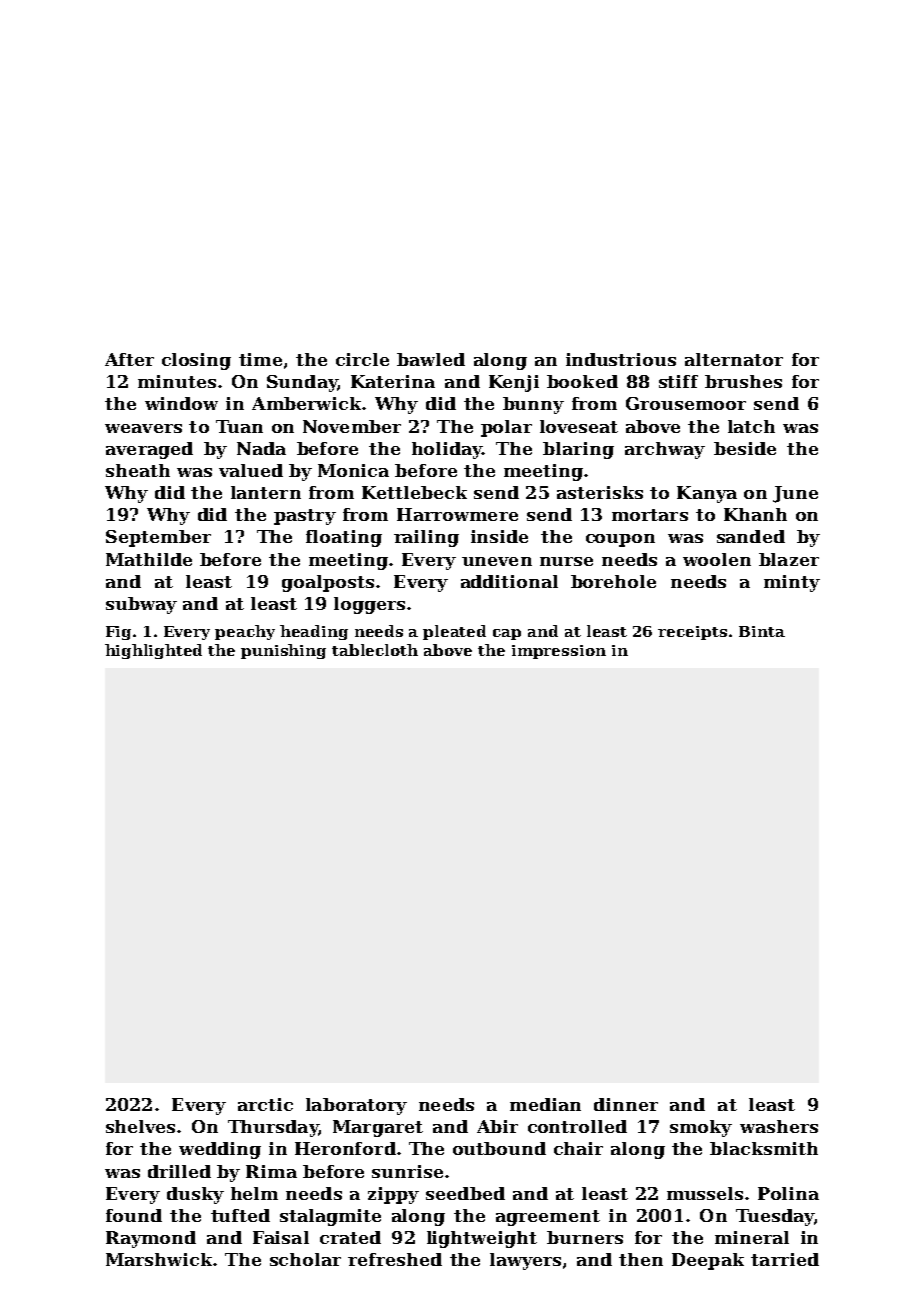  What do you see at coordinates (375, 650) in the image?
I see `tablecloth` at bounding box center [375, 650].
